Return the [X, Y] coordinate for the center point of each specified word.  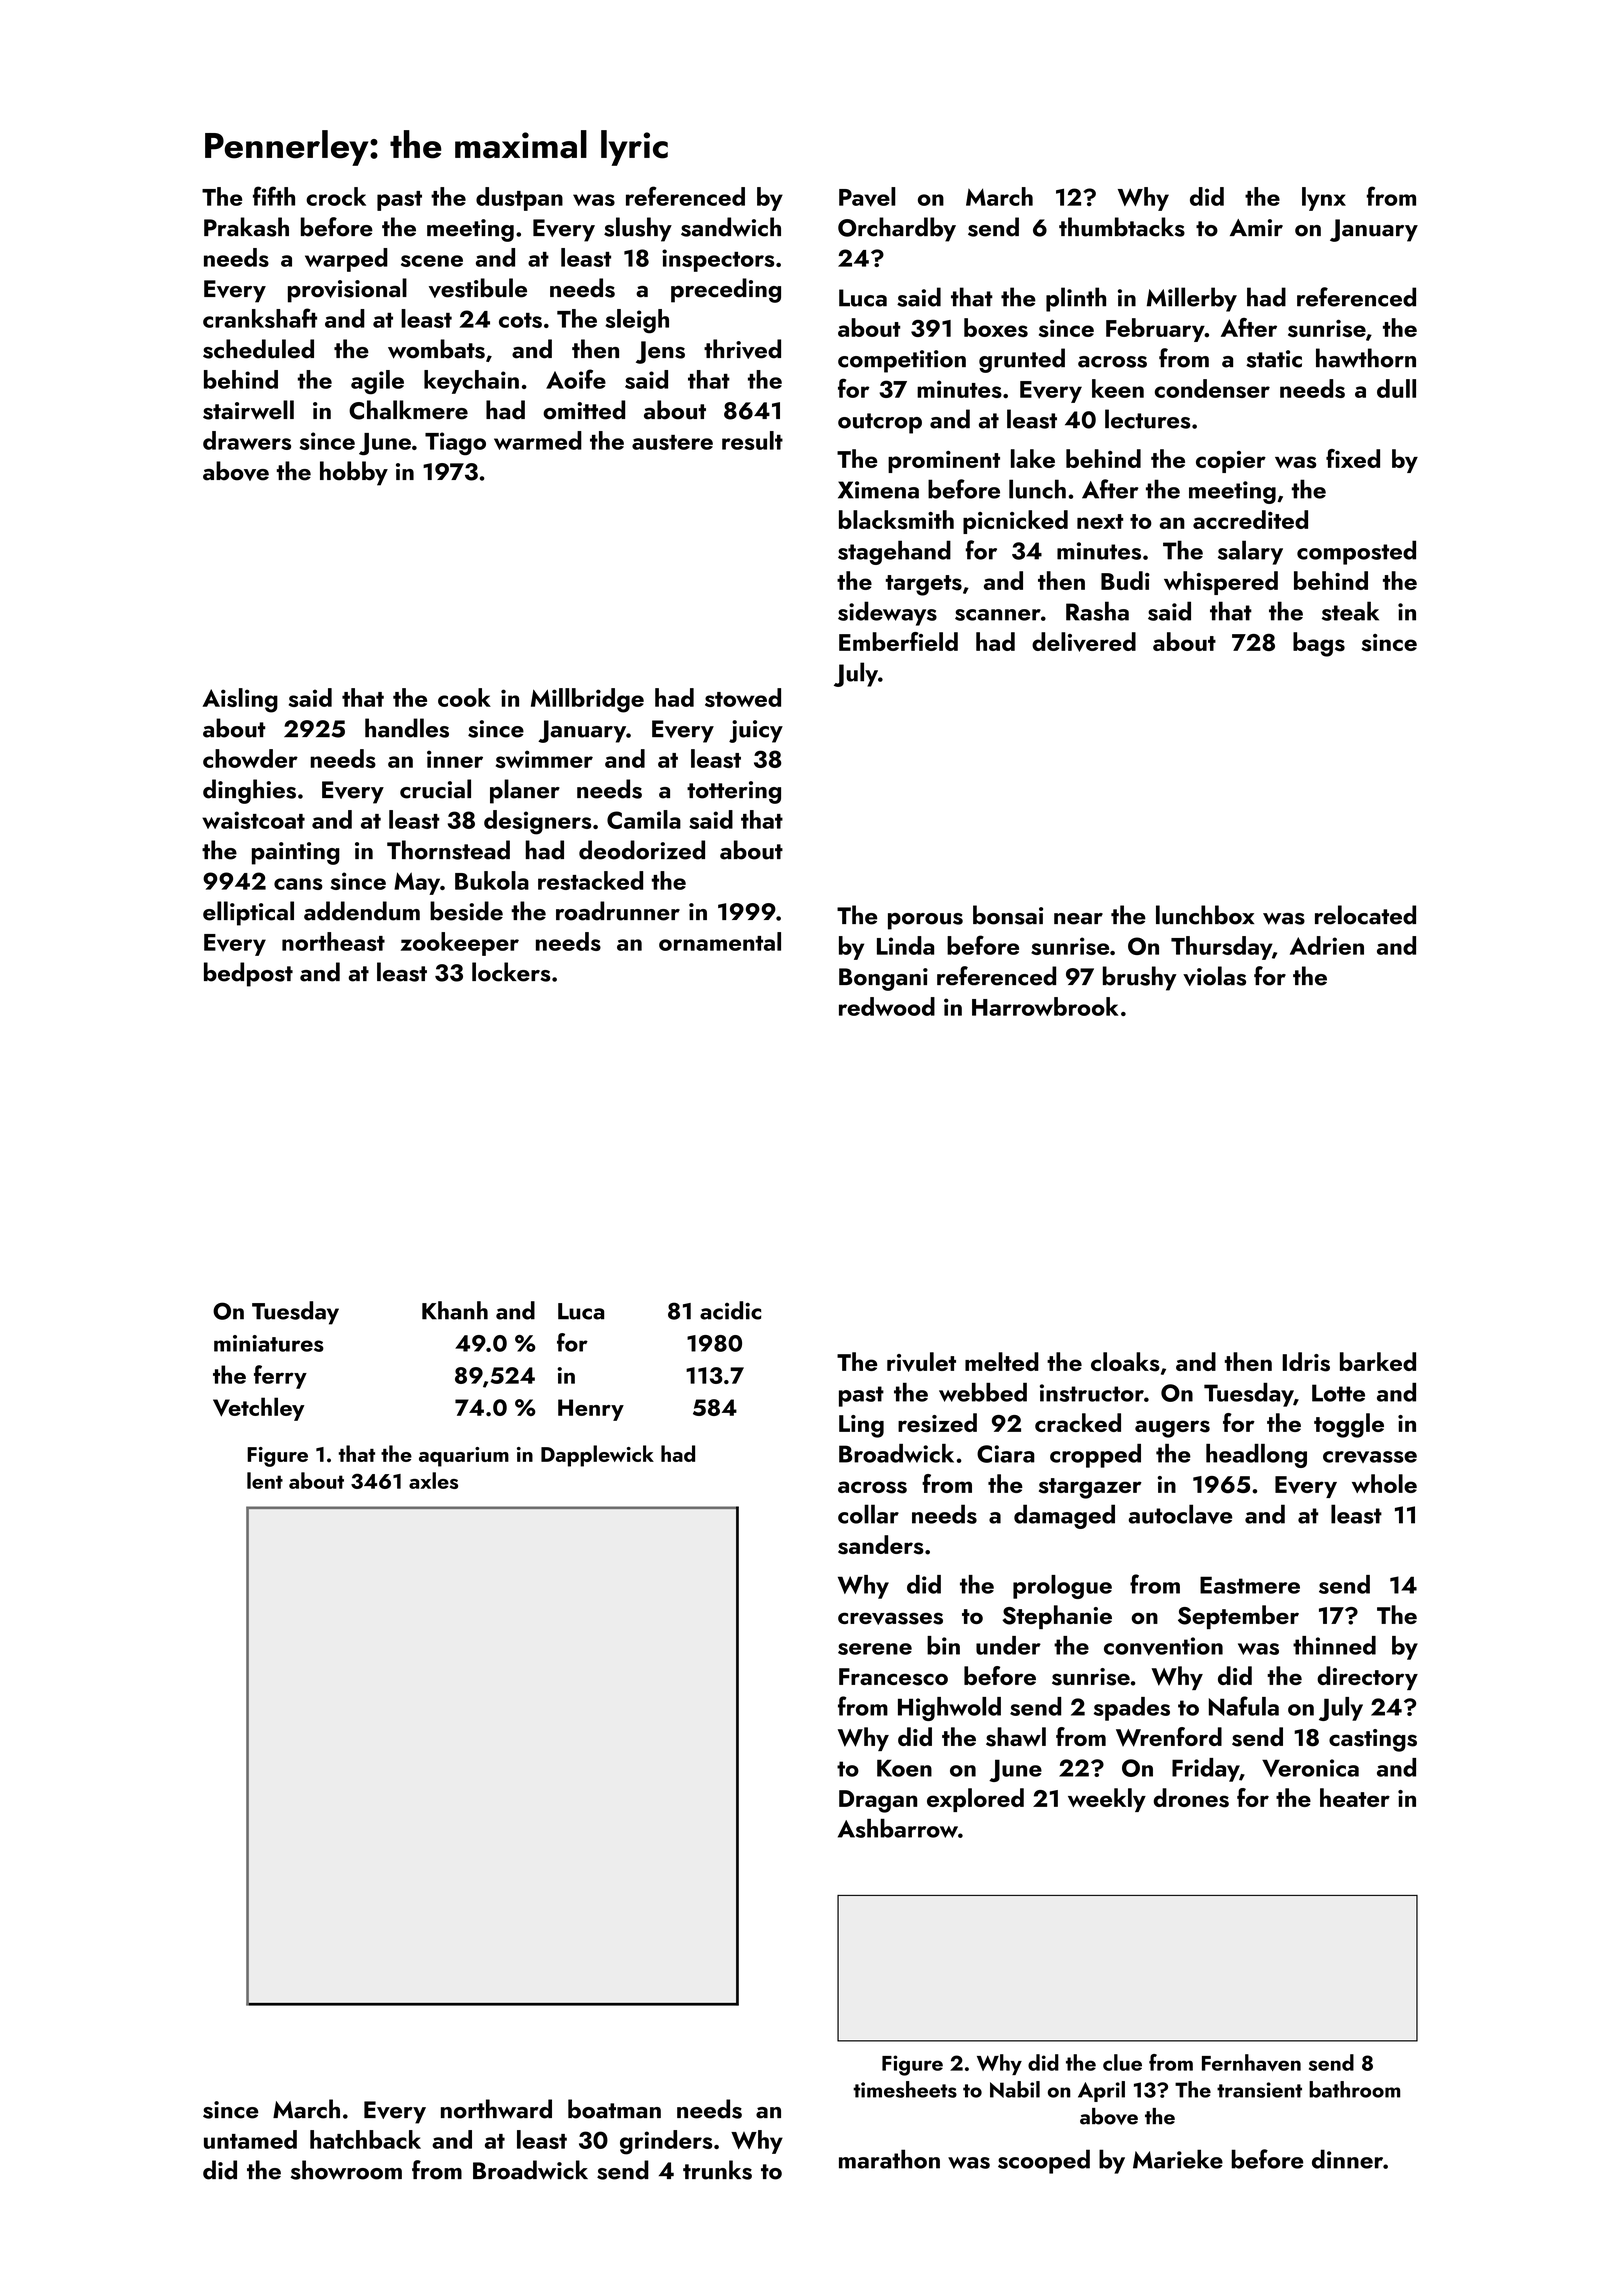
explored [975, 1800]
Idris [1306, 1362]
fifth [274, 196]
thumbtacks [1122, 227]
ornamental [720, 941]
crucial [435, 789]
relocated [1365, 915]
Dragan [878, 1801]
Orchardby [897, 229]
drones [1191, 1798]
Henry [591, 1410]
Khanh [455, 1310]
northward [496, 2109]
